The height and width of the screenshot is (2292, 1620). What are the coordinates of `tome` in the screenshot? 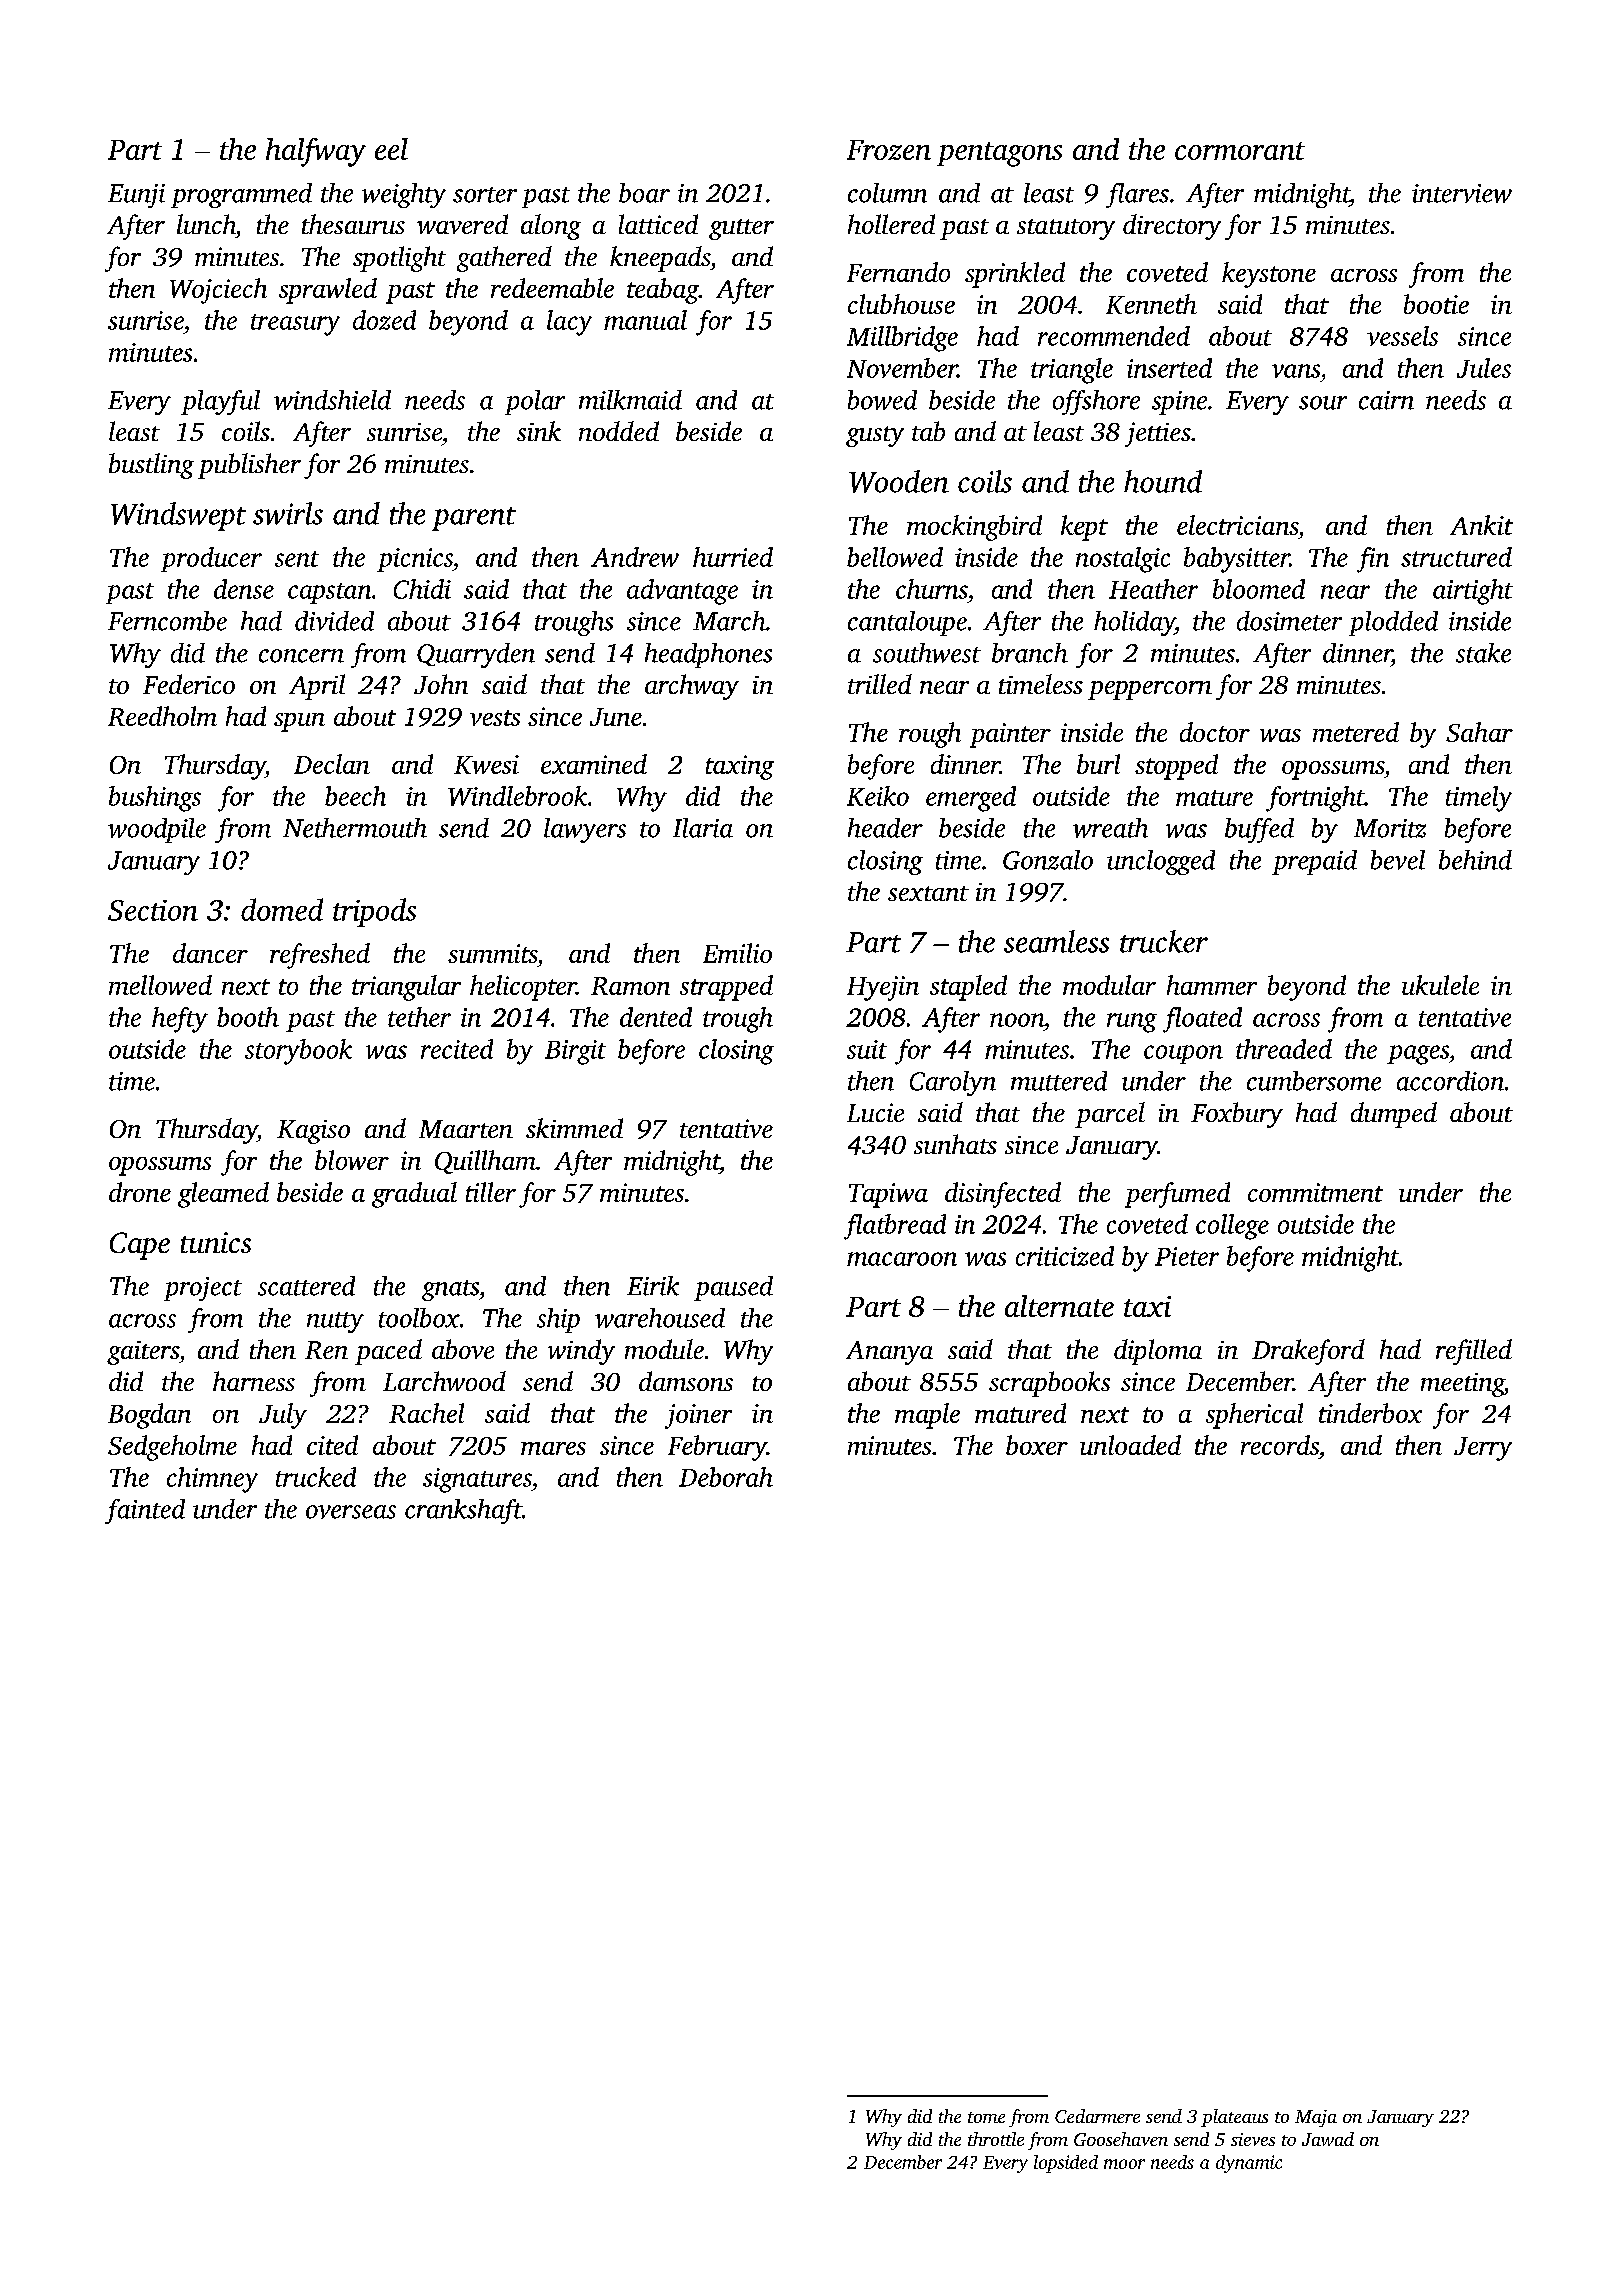 It's located at (986, 2117).
